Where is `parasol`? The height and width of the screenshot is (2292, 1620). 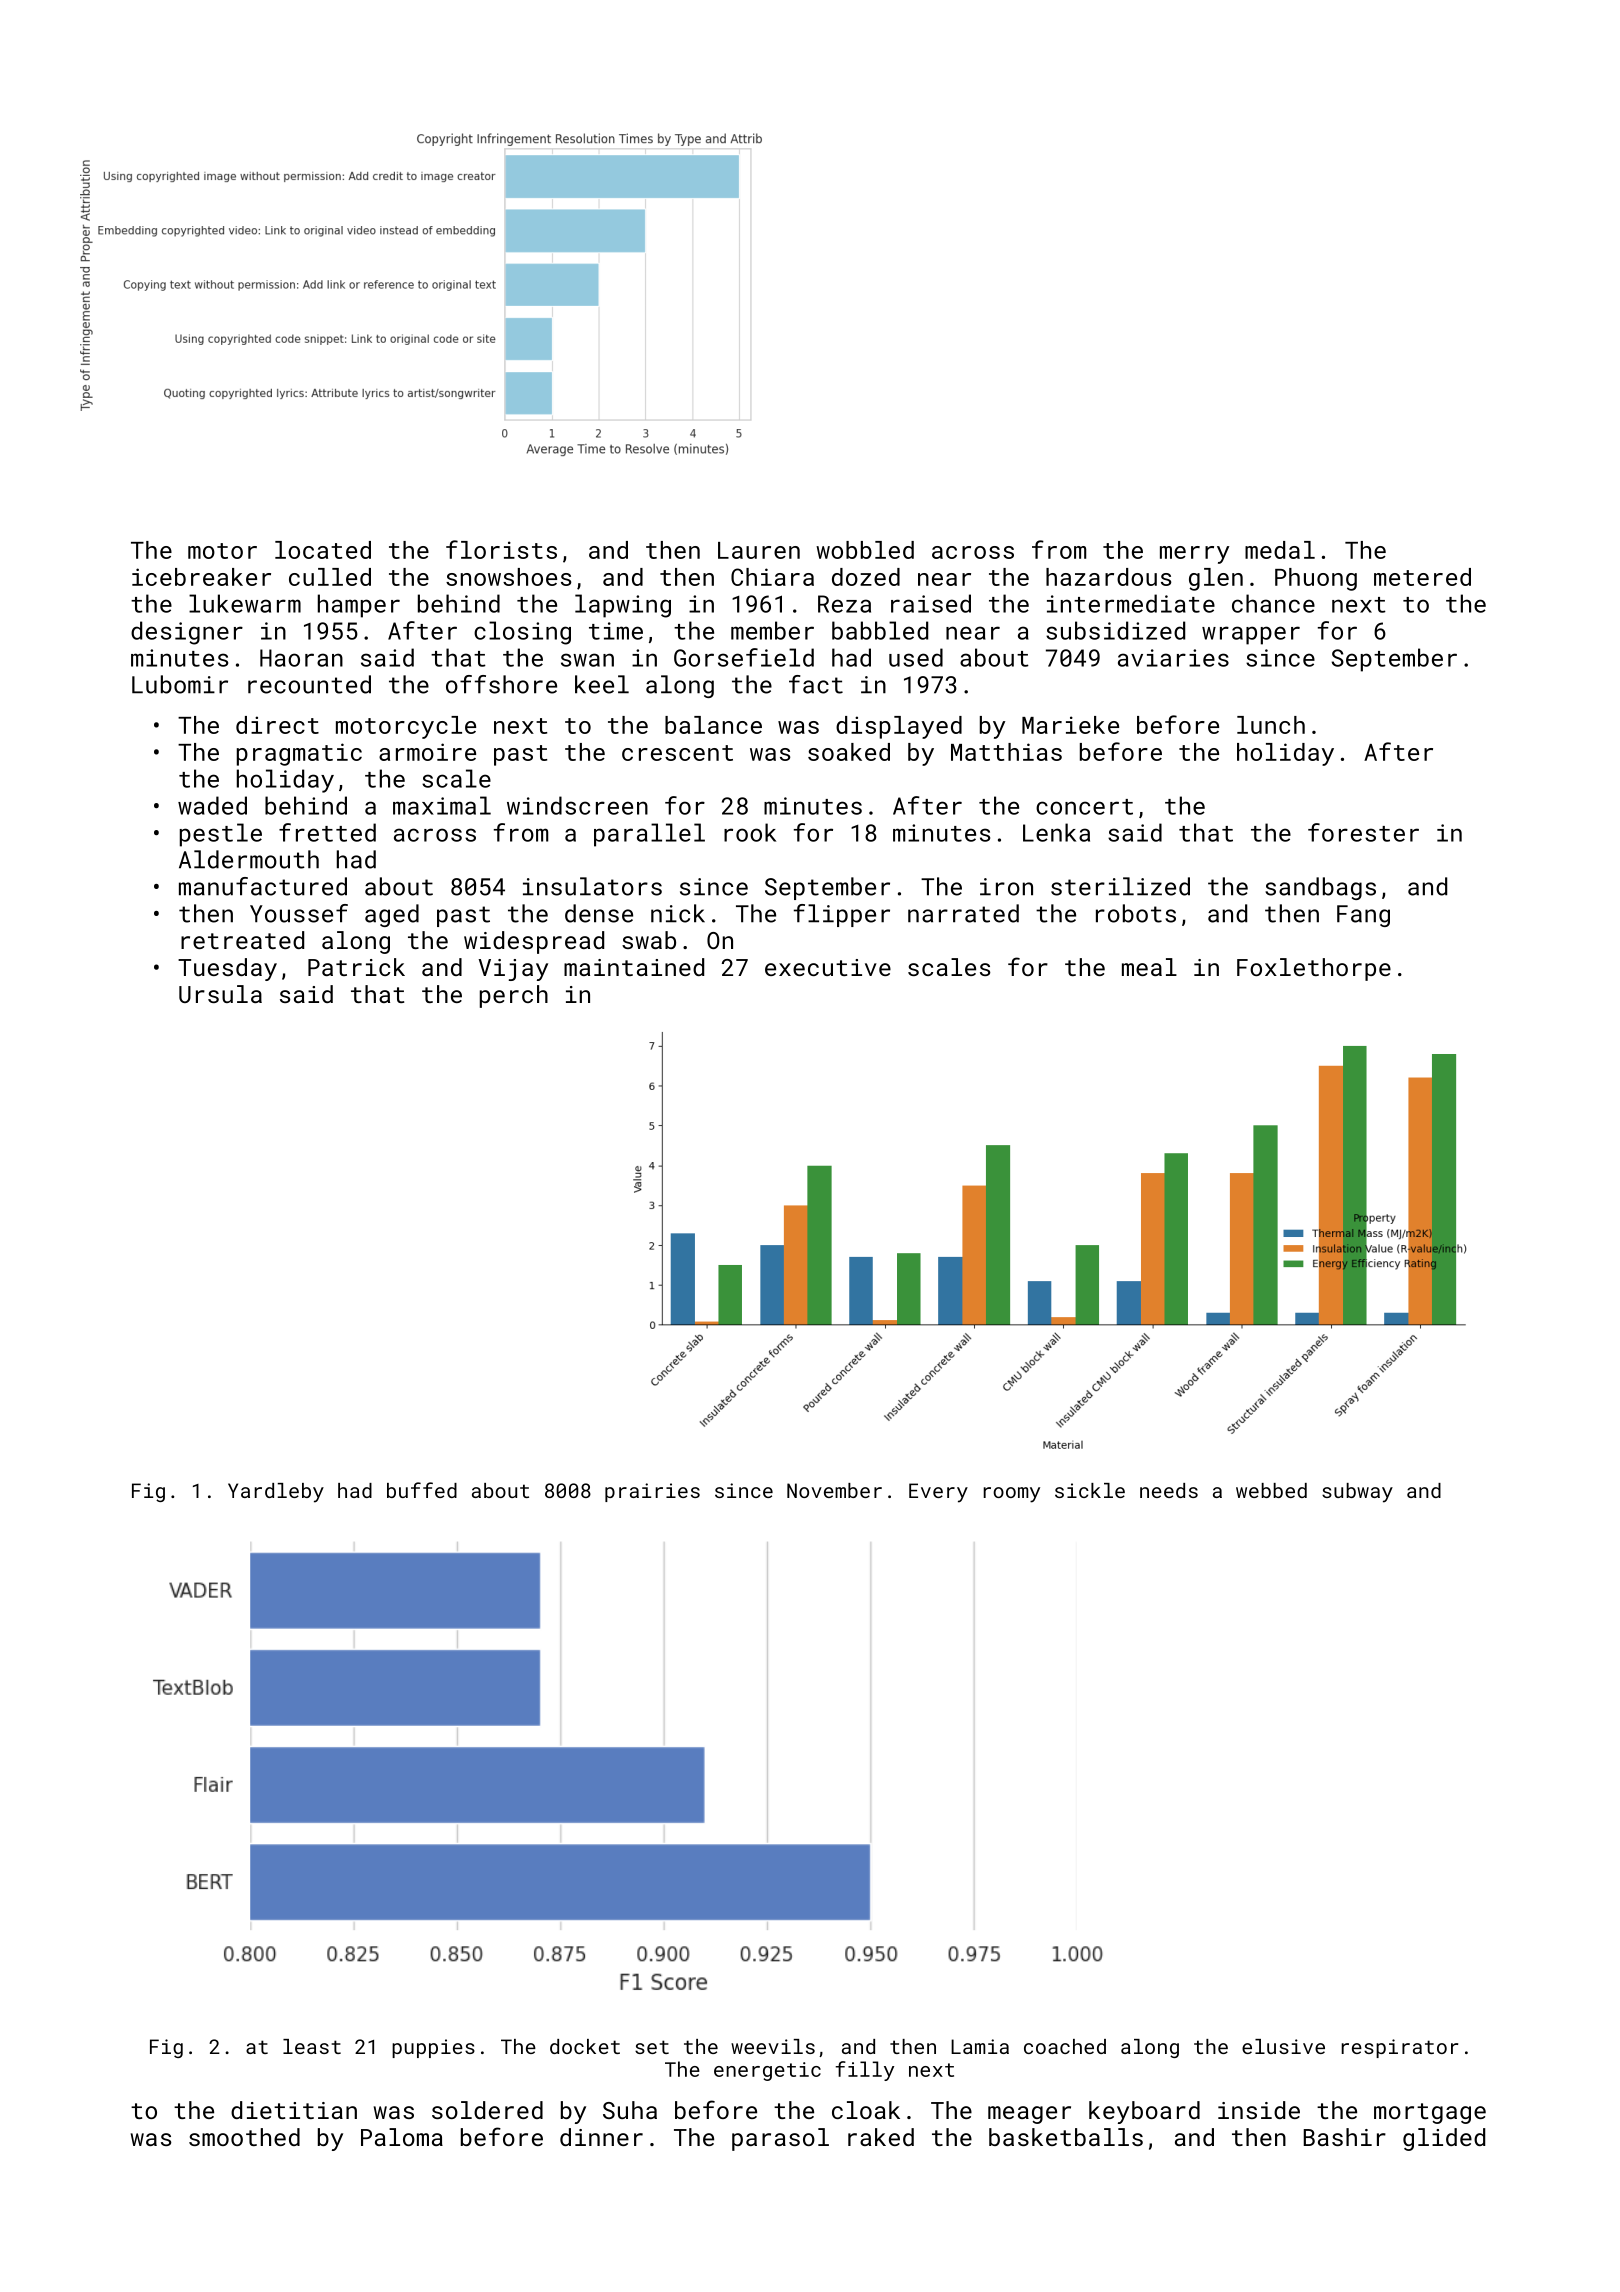
parasol is located at coordinates (780, 2139).
